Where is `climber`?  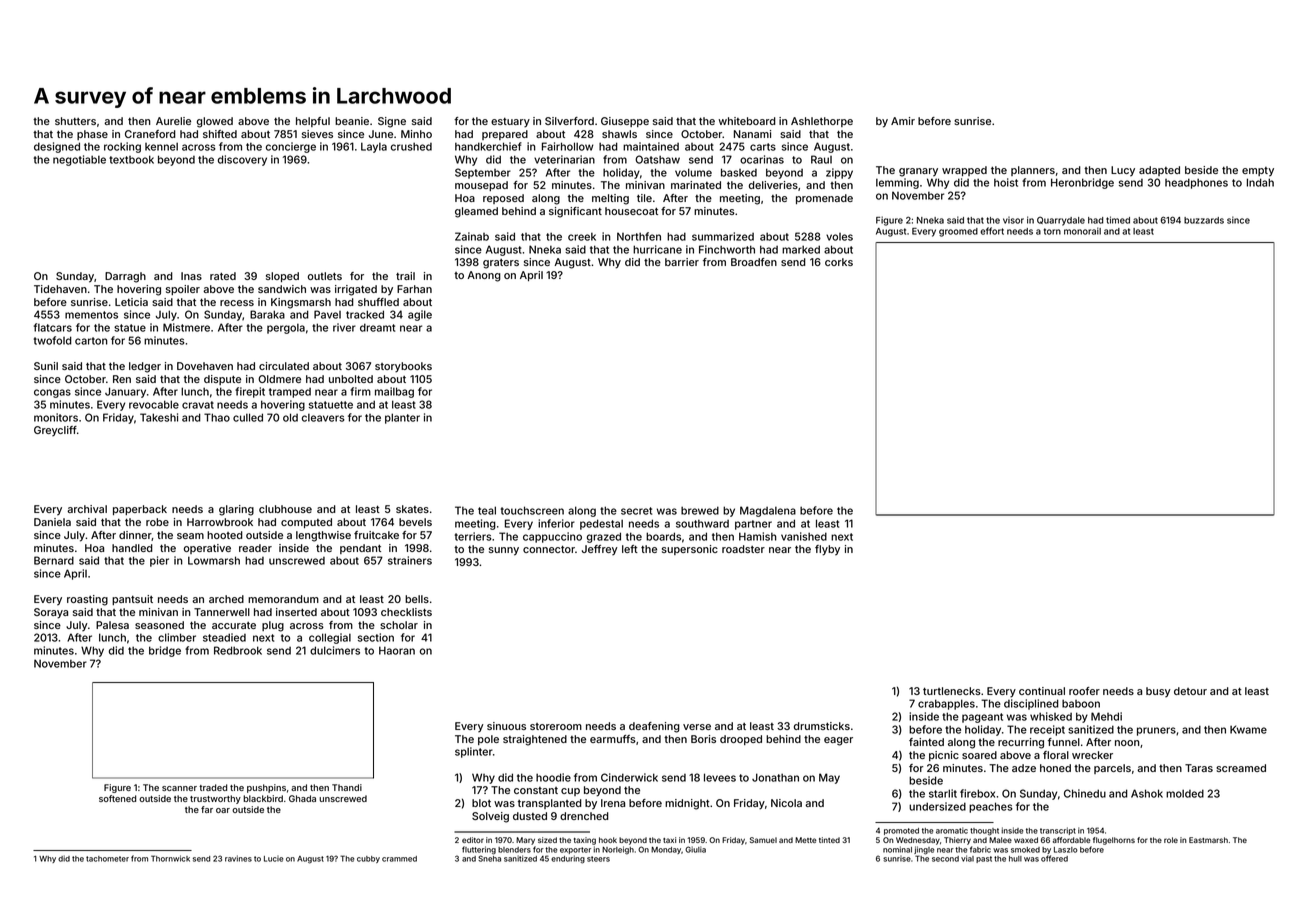 climber is located at coordinates (177, 637).
